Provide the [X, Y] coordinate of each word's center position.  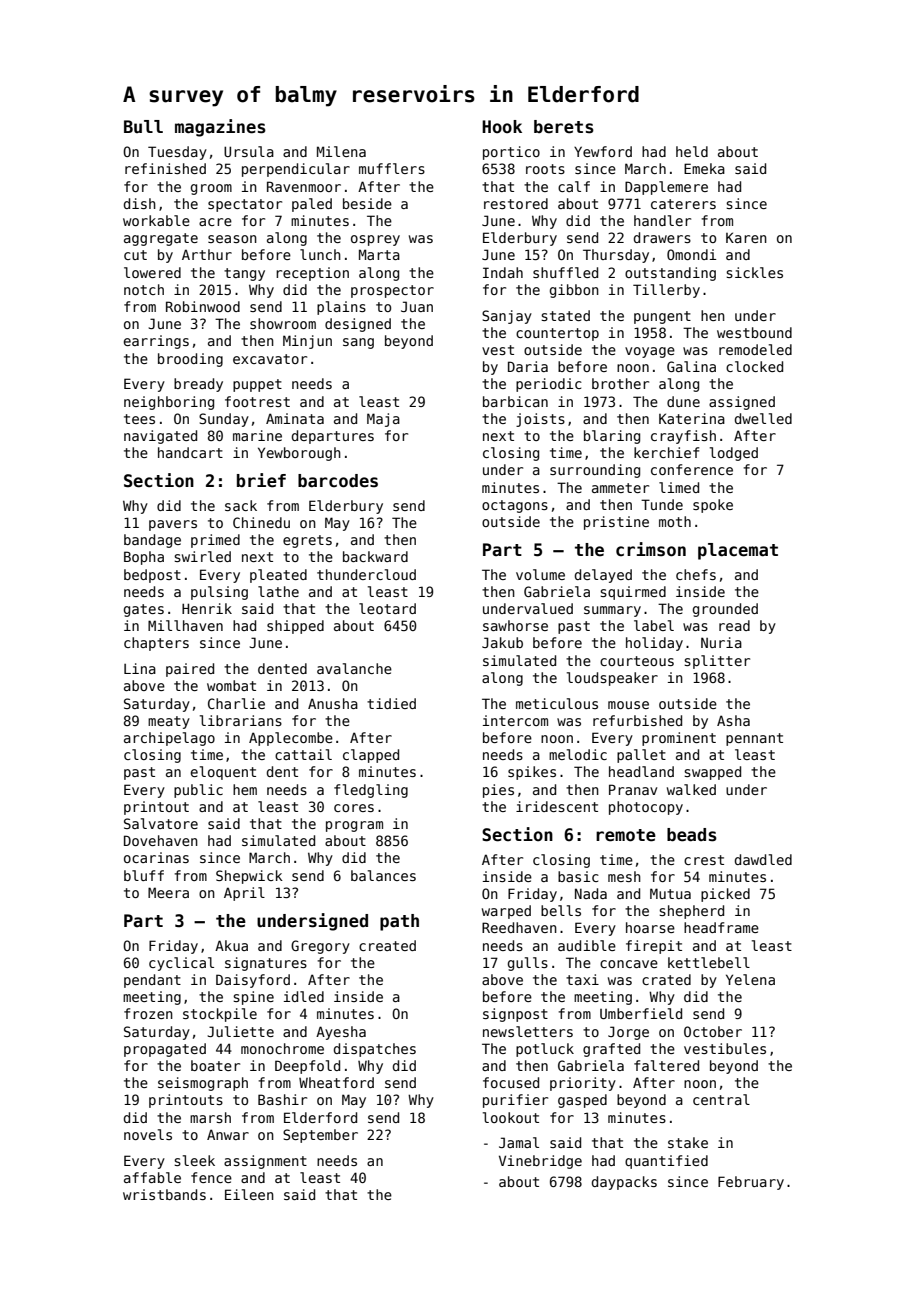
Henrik [207, 608]
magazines [220, 128]
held [692, 151]
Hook [502, 127]
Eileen [249, 1194]
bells [561, 910]
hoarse [650, 927]
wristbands [164, 1194]
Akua [231, 945]
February [751, 1183]
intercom [515, 720]
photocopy [646, 808]
